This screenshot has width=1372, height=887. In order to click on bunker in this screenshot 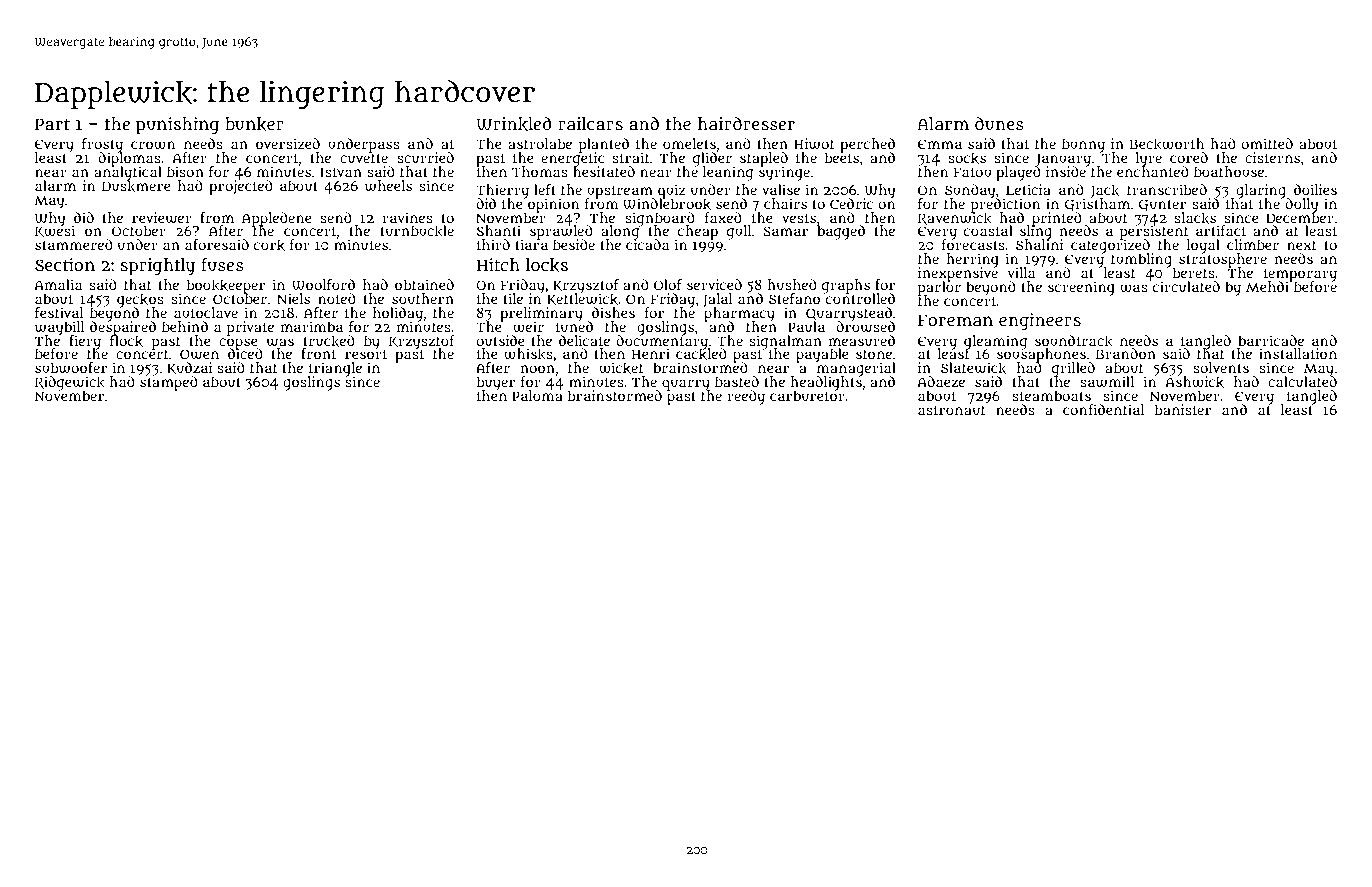, I will do `click(254, 124)`.
